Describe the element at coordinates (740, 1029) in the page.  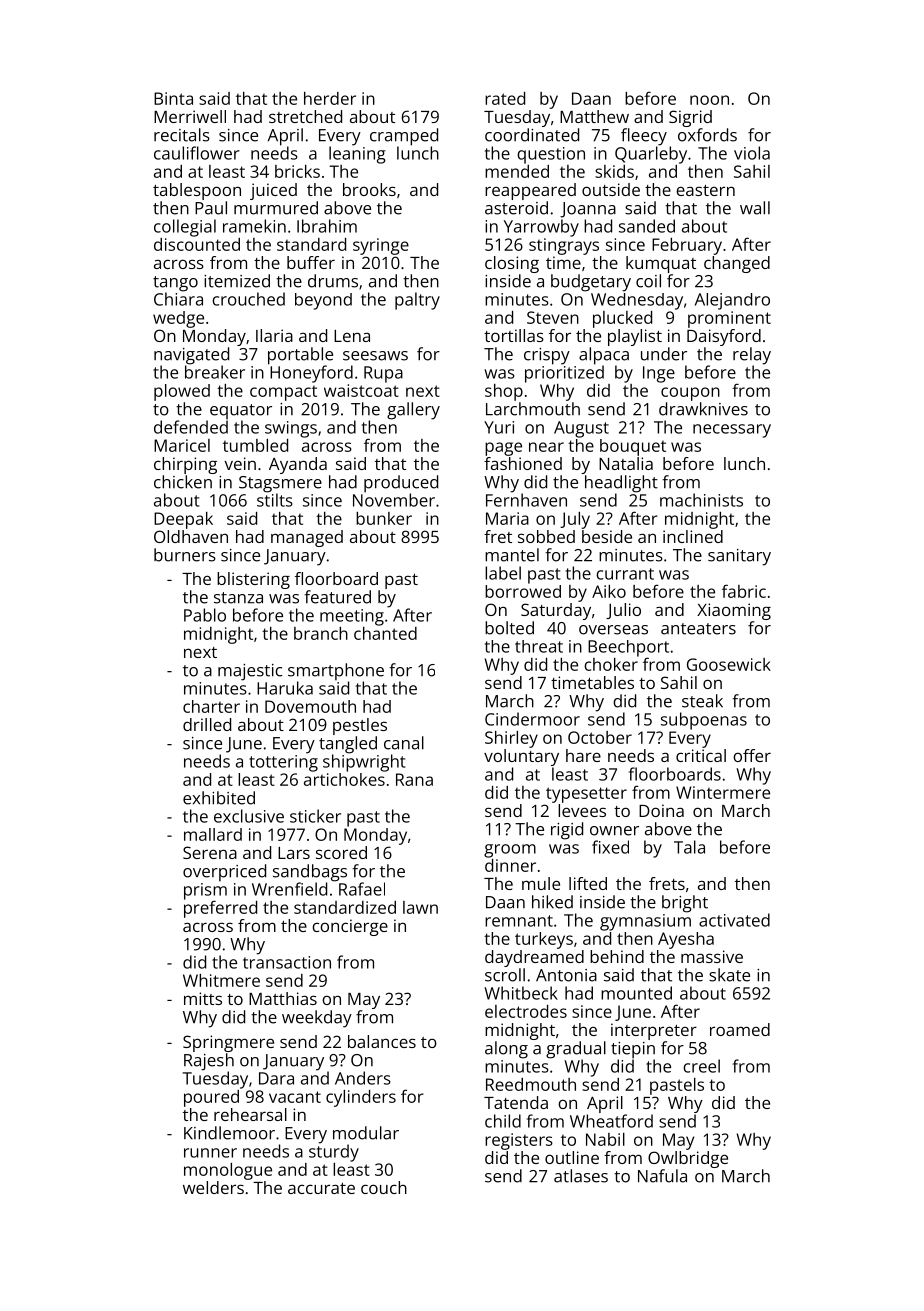
I see `roamed` at that location.
